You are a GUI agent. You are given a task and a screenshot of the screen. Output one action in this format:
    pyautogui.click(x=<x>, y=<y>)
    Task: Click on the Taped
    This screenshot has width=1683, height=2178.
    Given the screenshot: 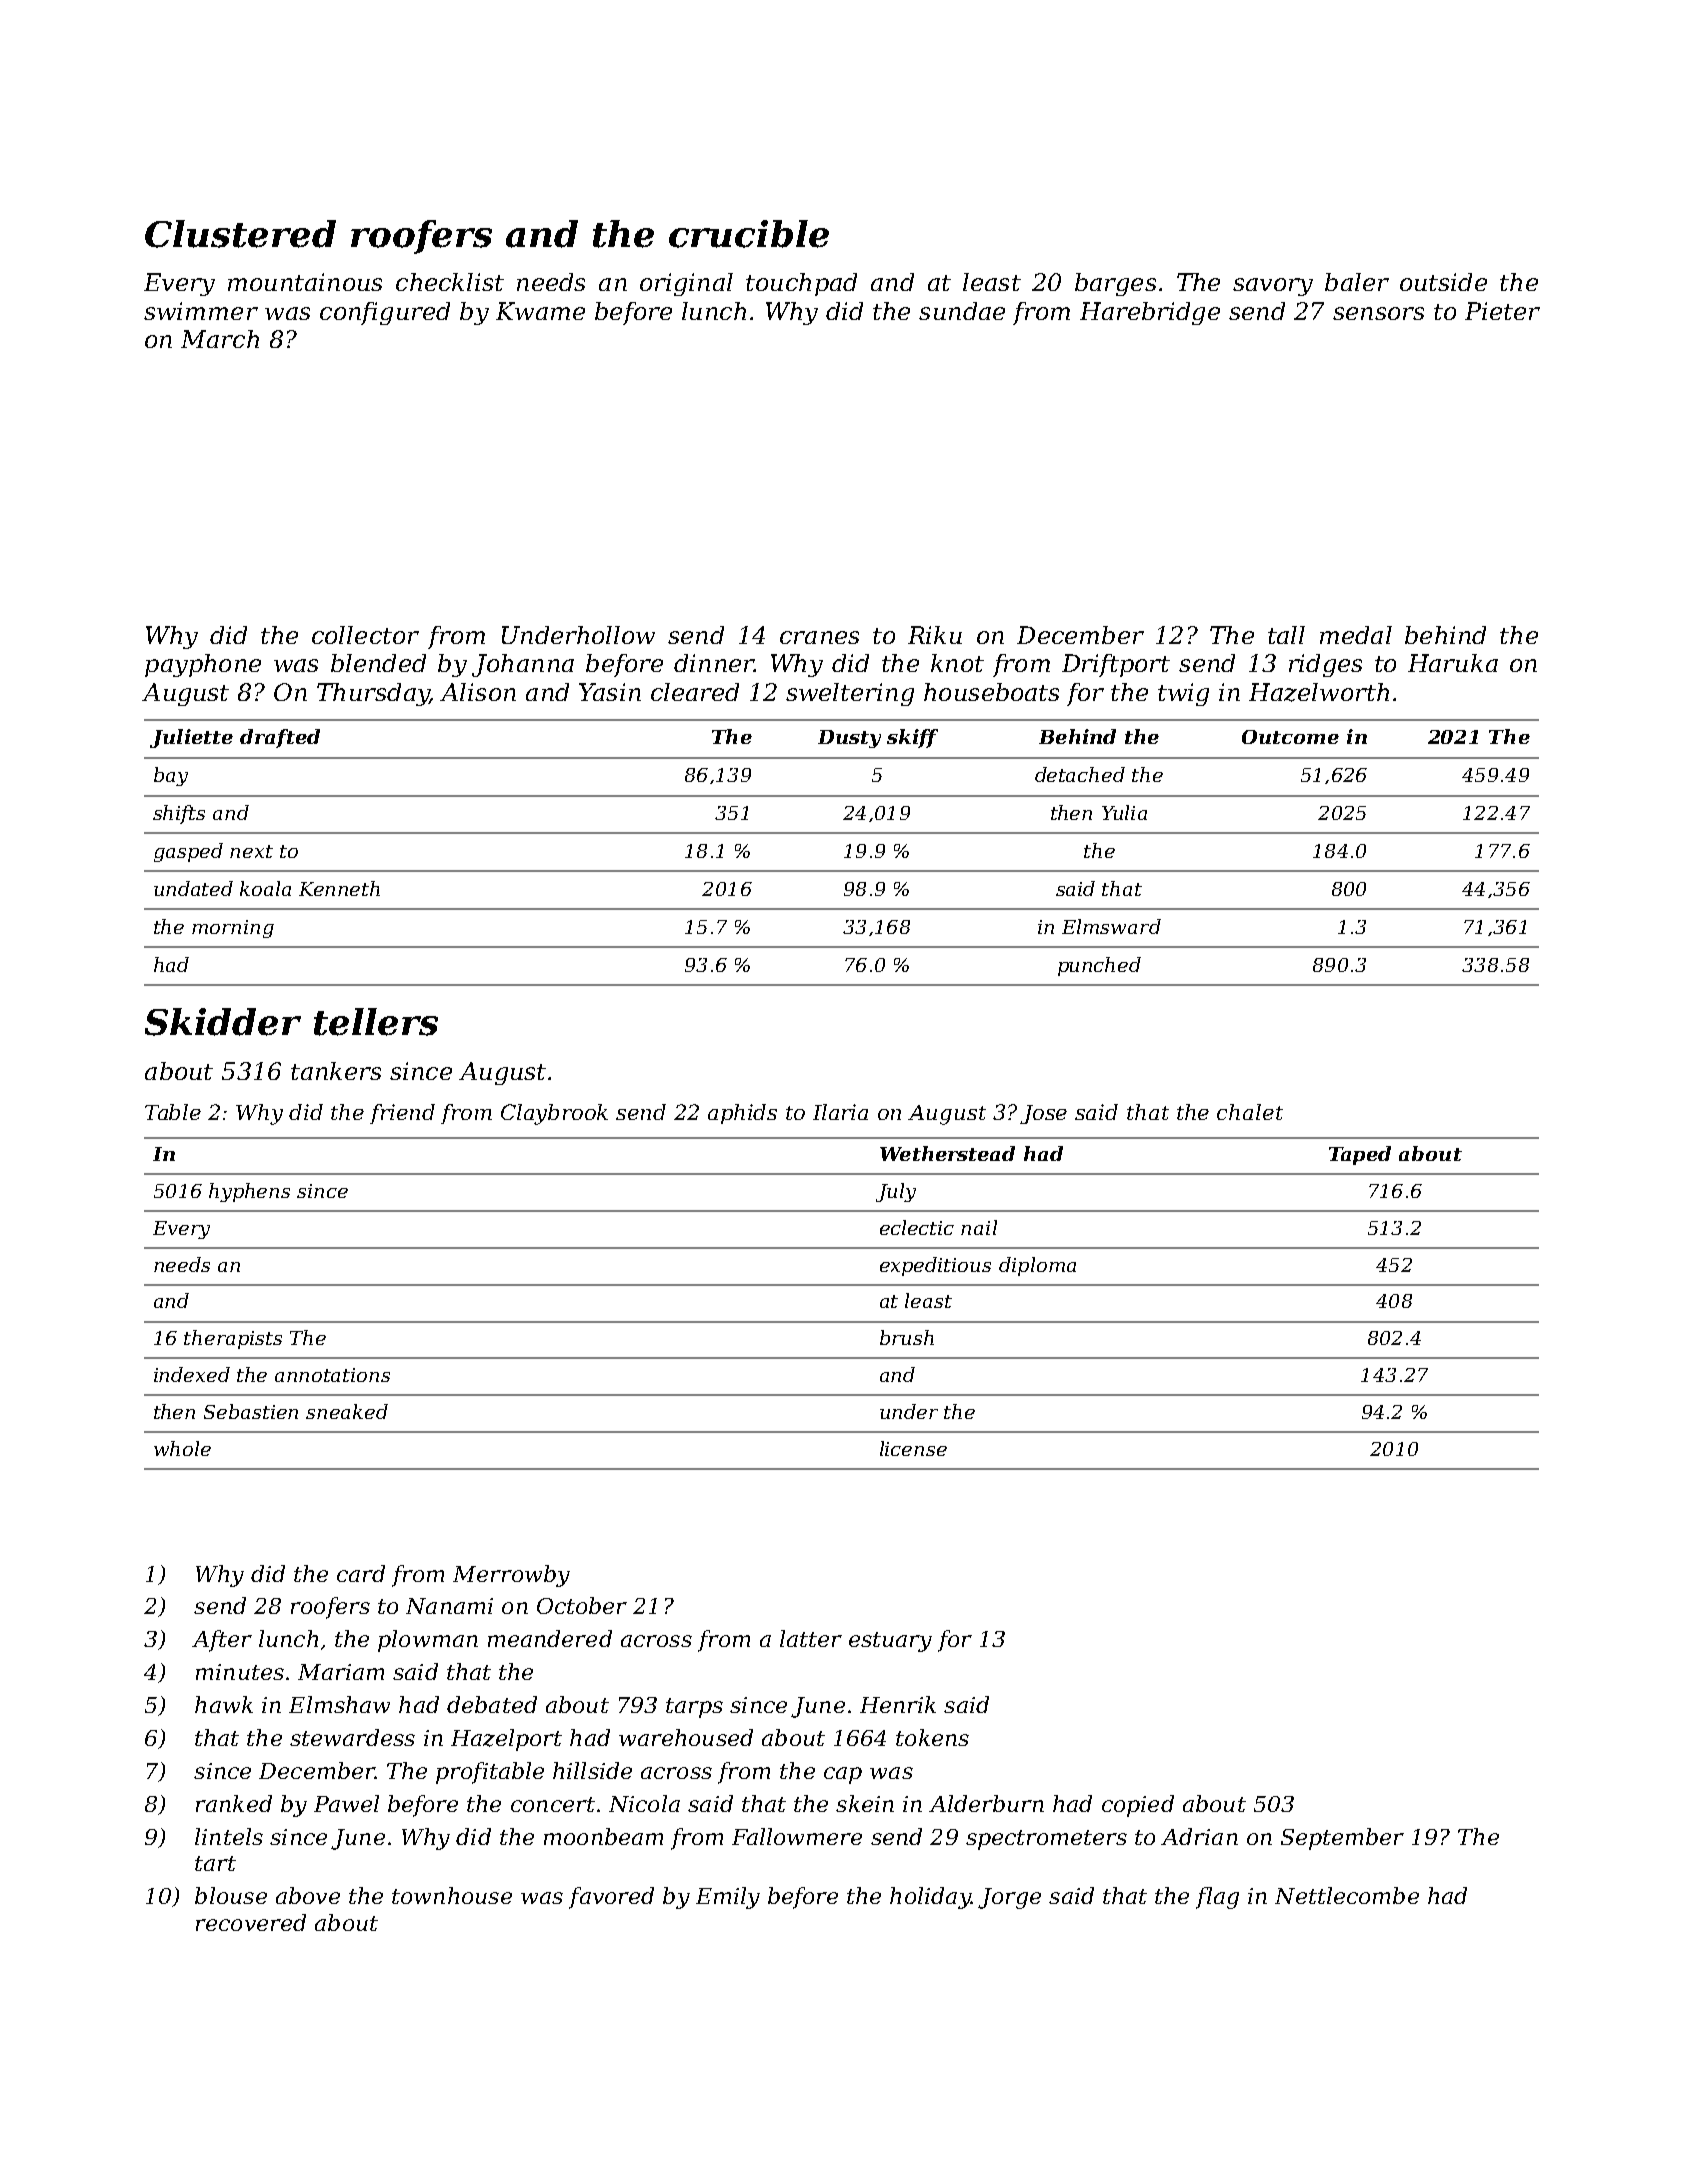 What is the action you would take?
    pyautogui.click(x=1360, y=1155)
